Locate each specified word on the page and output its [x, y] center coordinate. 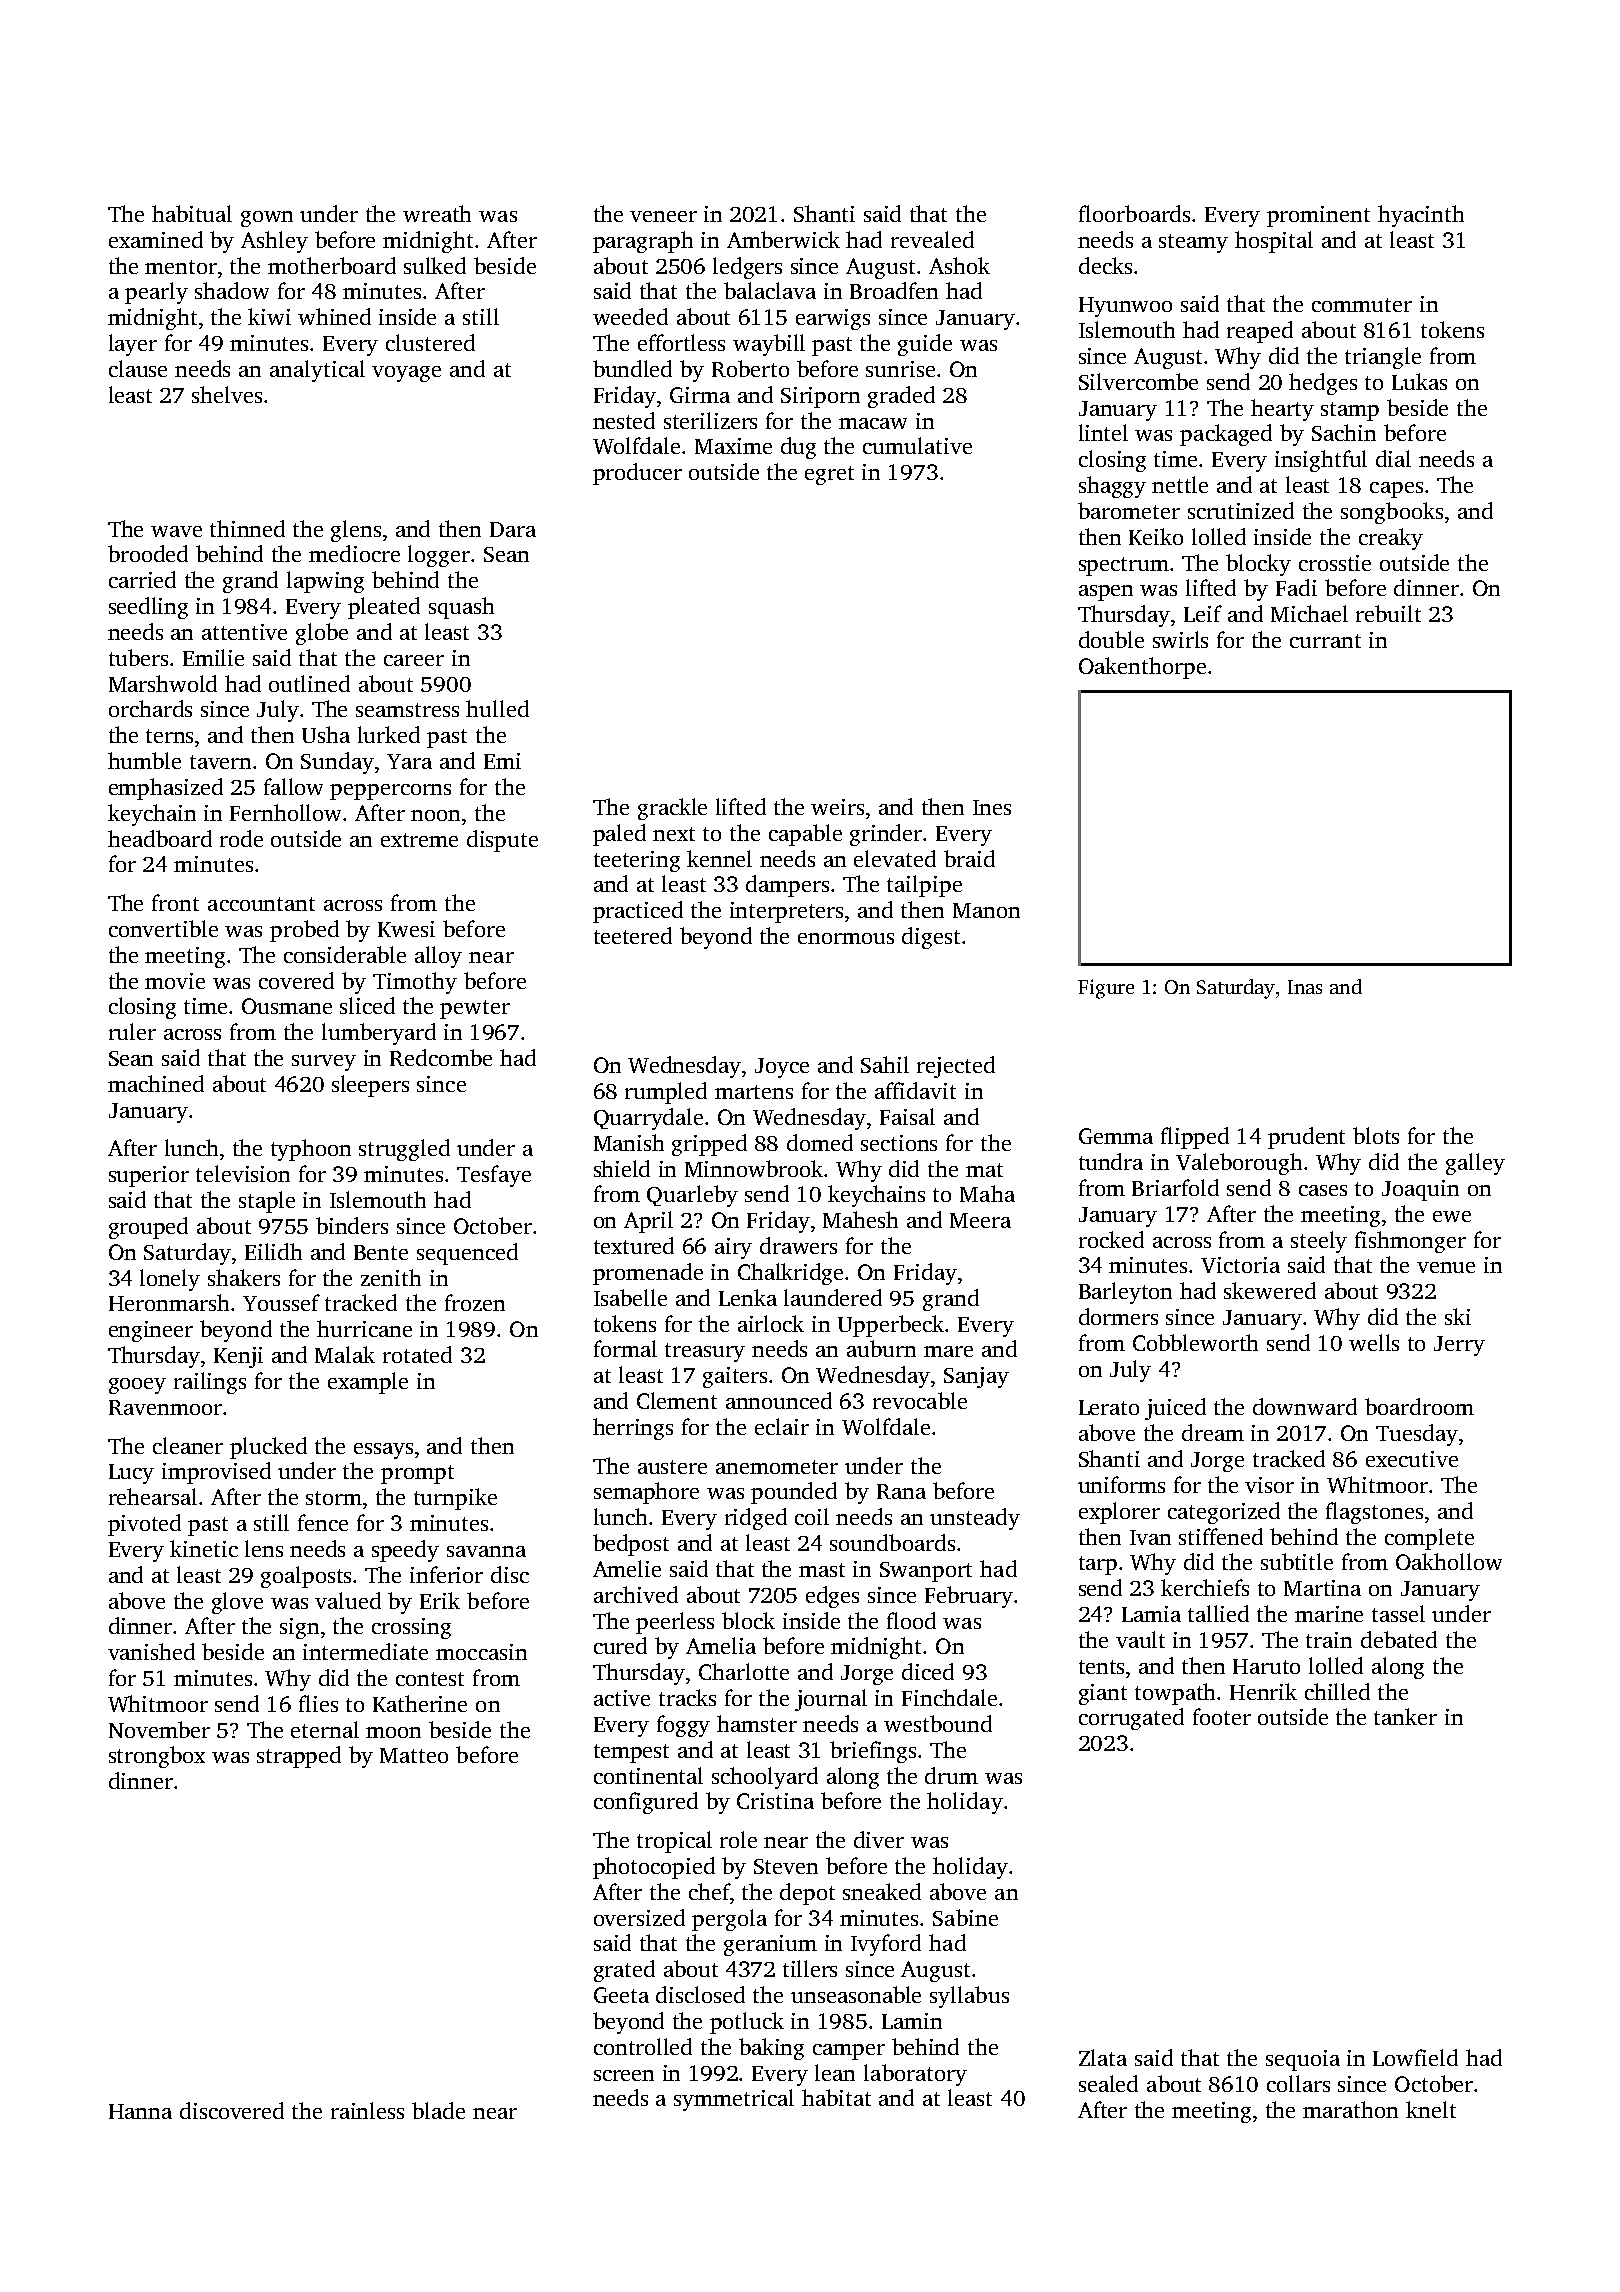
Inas [1305, 987]
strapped [299, 1757]
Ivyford [886, 1945]
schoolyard [765, 1778]
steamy [1193, 243]
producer [637, 474]
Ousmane [287, 1006]
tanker [1405, 1716]
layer [133, 345]
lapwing [325, 582]
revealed [932, 239]
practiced [638, 912]
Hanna [140, 2111]
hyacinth [1421, 216]
